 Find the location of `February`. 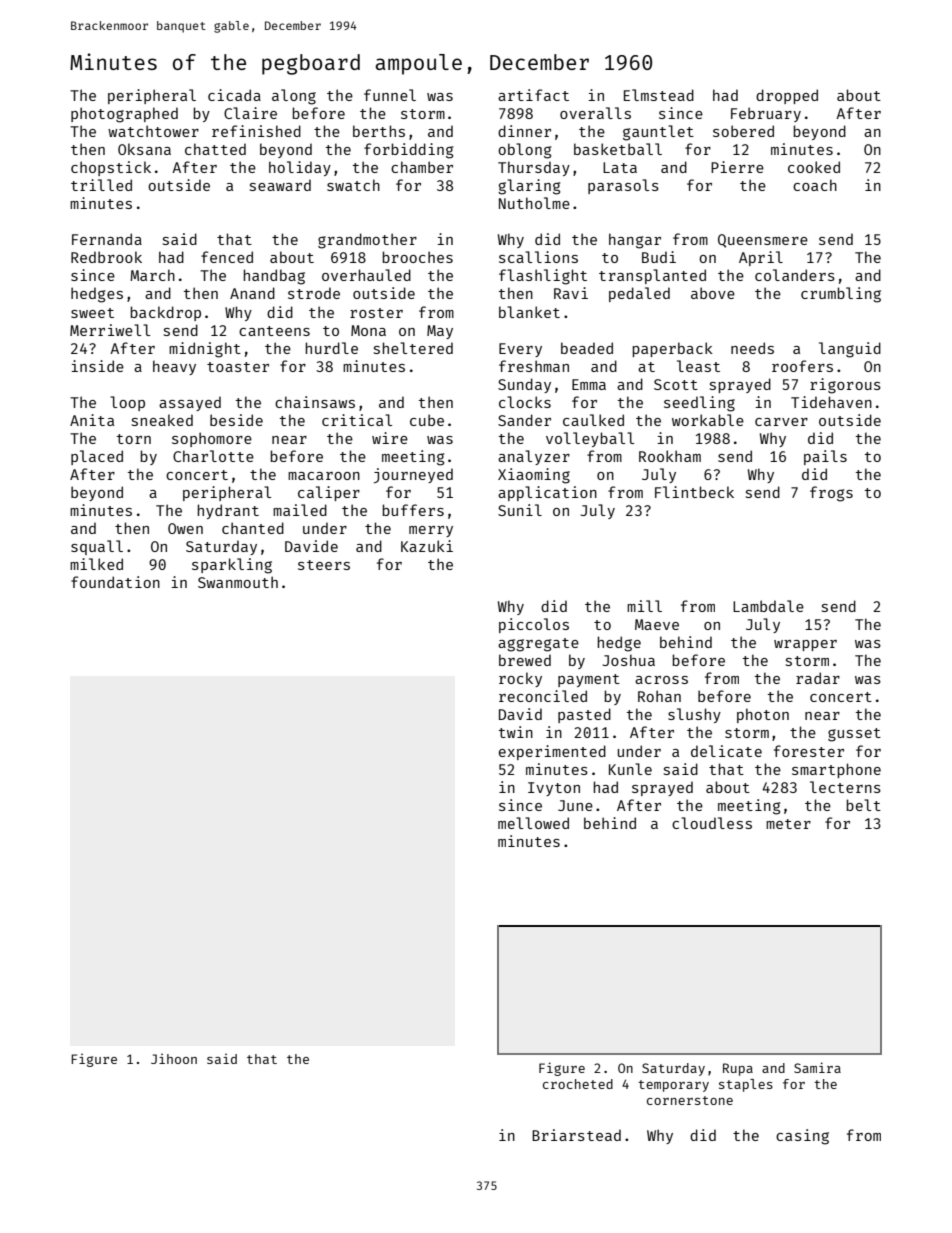

February is located at coordinates (766, 114).
